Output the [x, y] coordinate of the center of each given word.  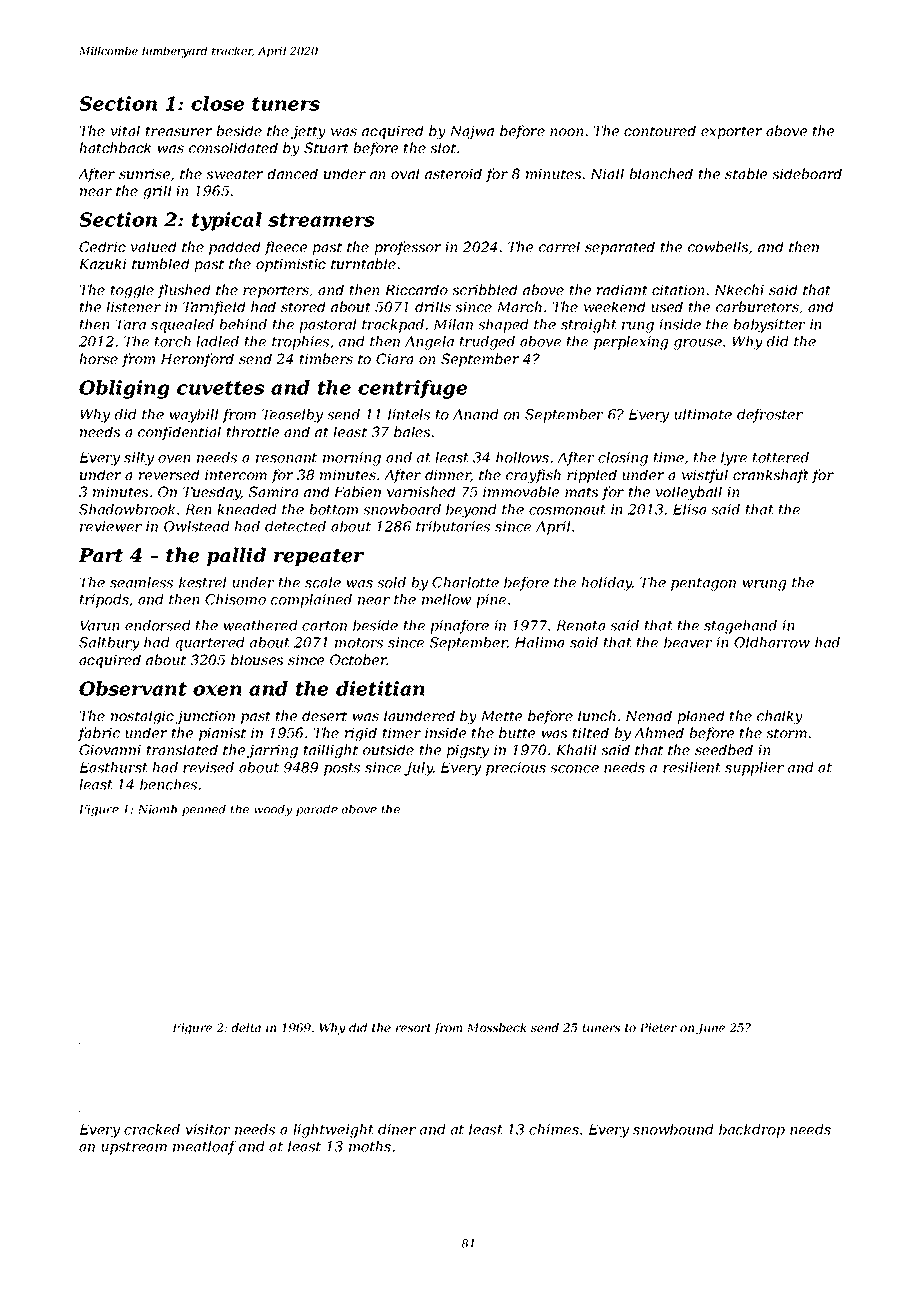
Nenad [649, 715]
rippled [592, 476]
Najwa [472, 132]
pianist [222, 734]
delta [246, 1027]
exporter [732, 132]
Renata [581, 625]
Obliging [124, 389]
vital [125, 130]
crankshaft [771, 476]
